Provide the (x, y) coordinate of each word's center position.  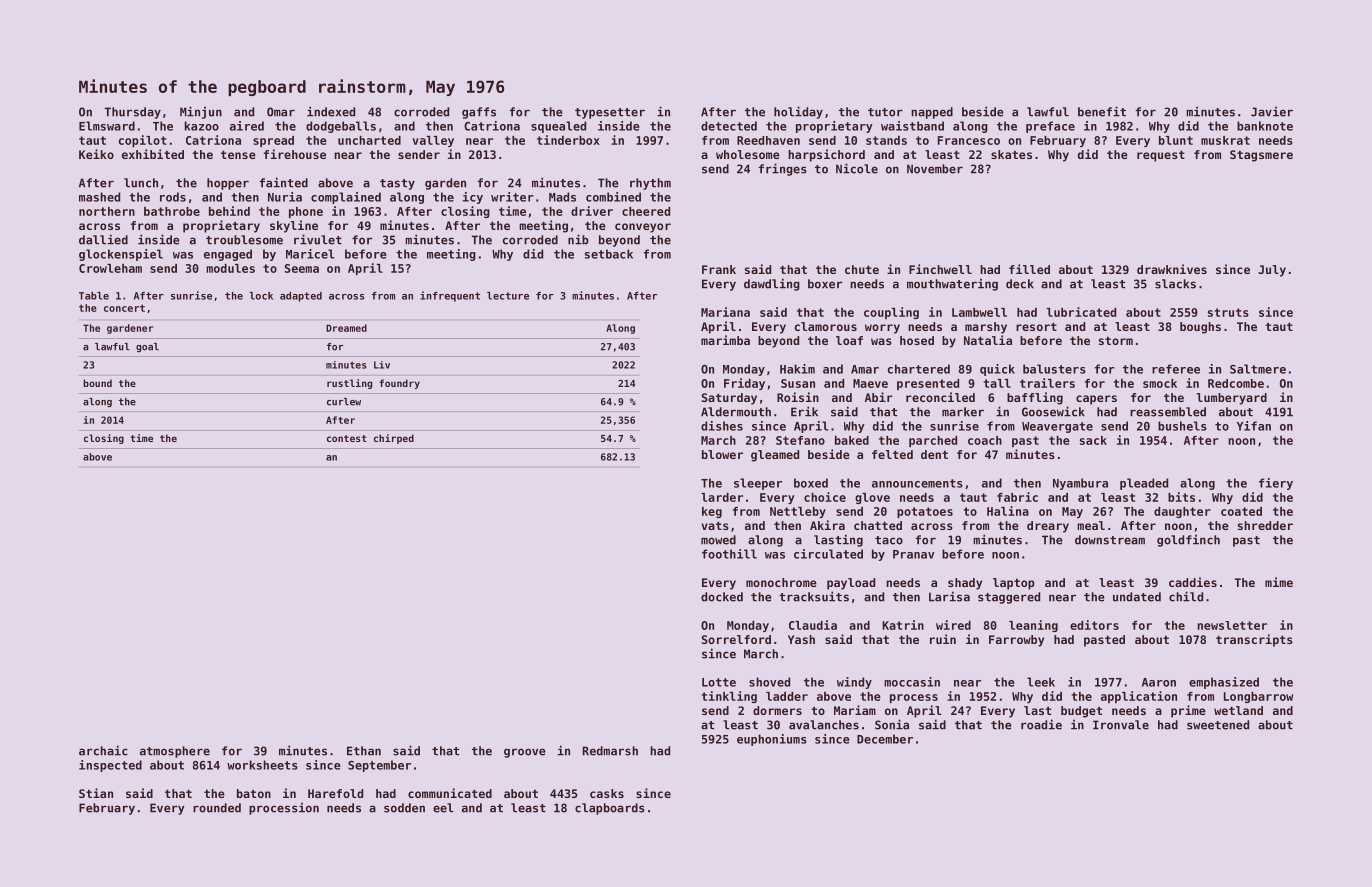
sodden (404, 808)
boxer (825, 284)
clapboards (610, 809)
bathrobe (172, 211)
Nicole (857, 168)
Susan (798, 383)
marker (963, 412)
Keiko (96, 154)
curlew (344, 402)
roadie (1041, 724)
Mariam (855, 710)
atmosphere (175, 752)
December (885, 739)
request (1161, 156)
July (1272, 271)
